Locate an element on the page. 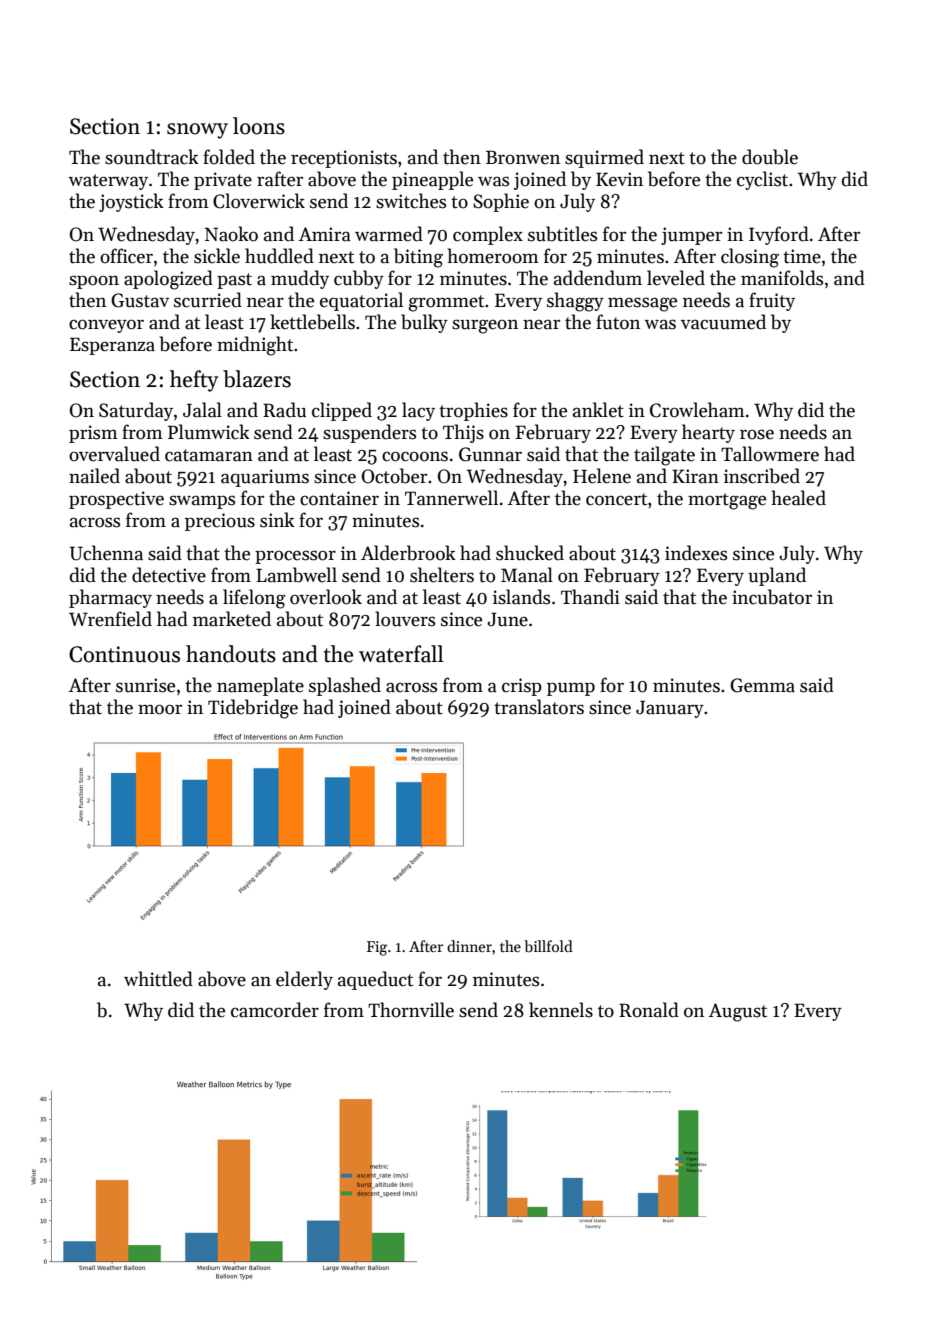 This image has height=1334, width=939. prism is located at coordinates (93, 434).
